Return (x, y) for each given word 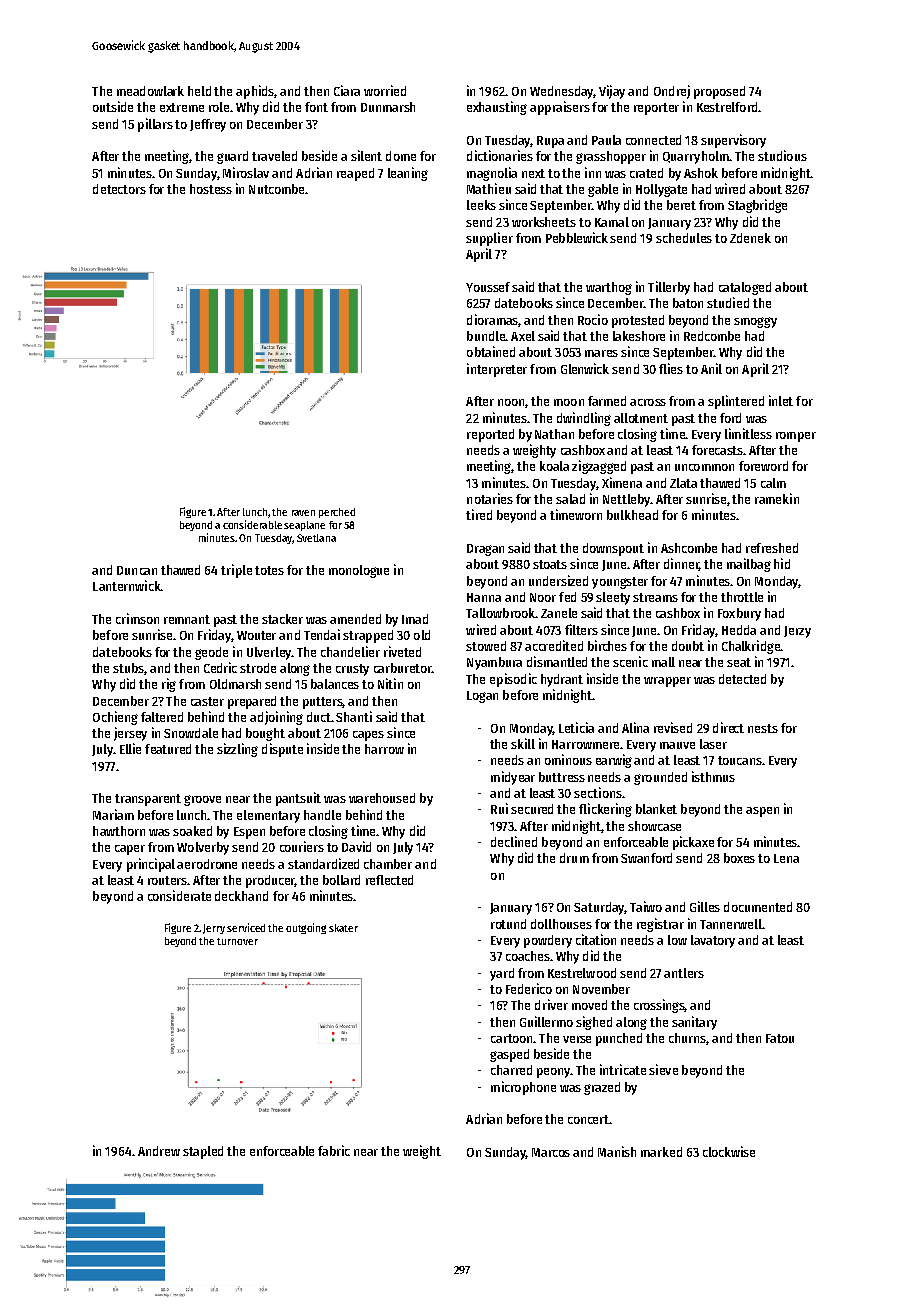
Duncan (137, 570)
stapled (203, 1152)
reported (490, 435)
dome (401, 156)
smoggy (755, 322)
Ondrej (672, 92)
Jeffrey (208, 125)
